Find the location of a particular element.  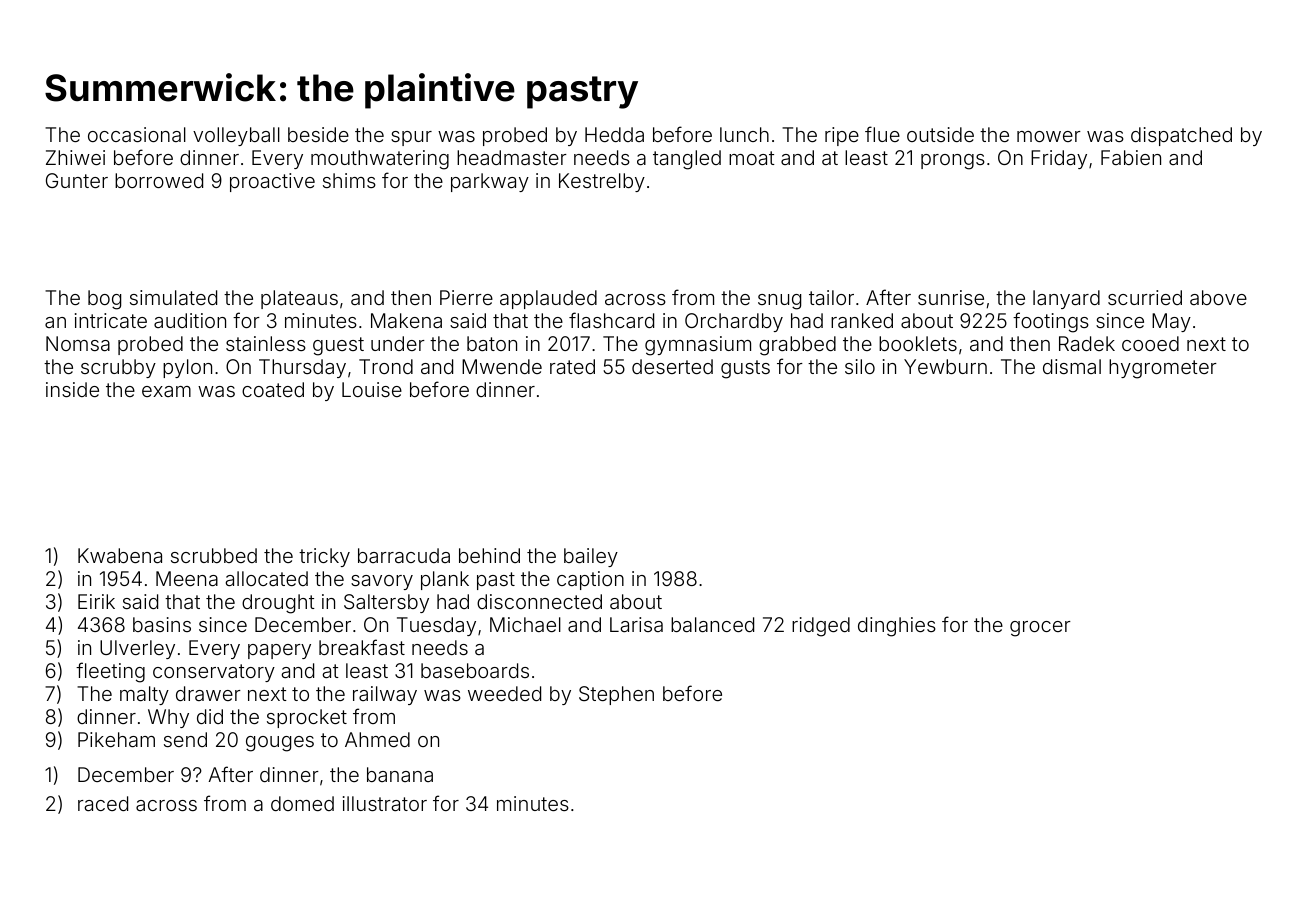

dismal is located at coordinates (1072, 366).
